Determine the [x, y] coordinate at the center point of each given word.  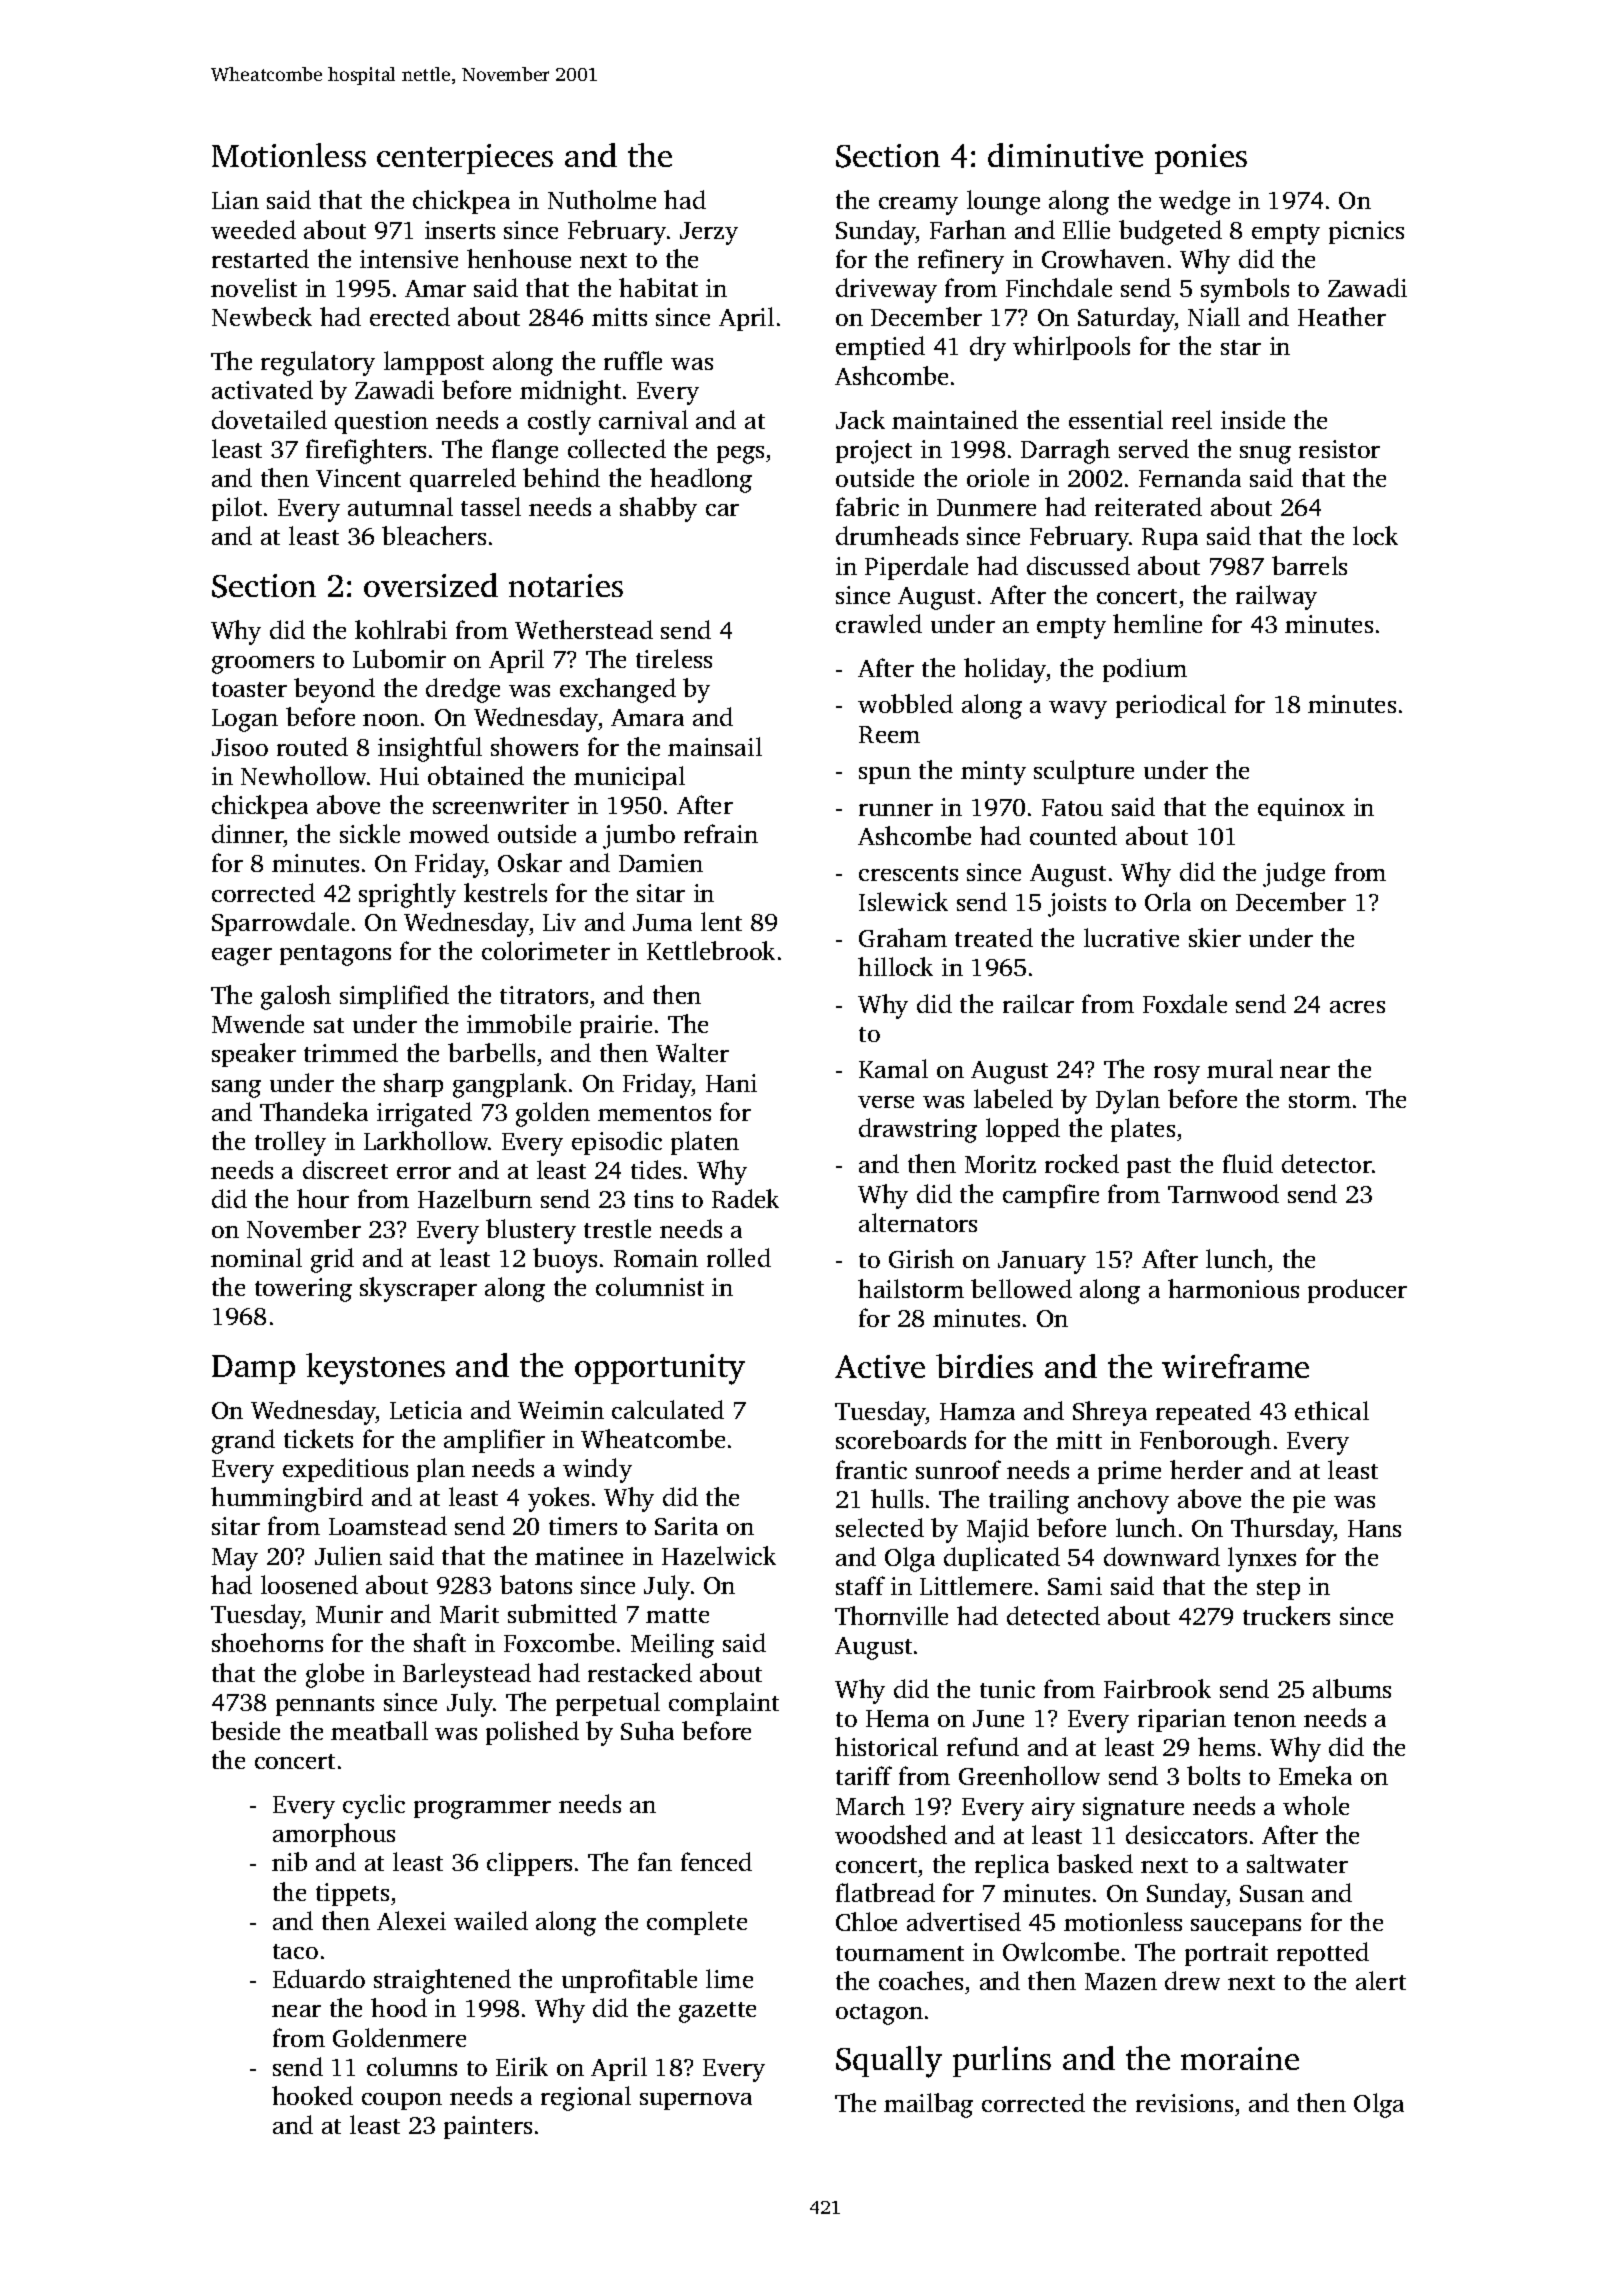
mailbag [928, 2105]
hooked [312, 2095]
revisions [1184, 2103]
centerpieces [465, 159]
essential [1116, 419]
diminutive [1065, 155]
